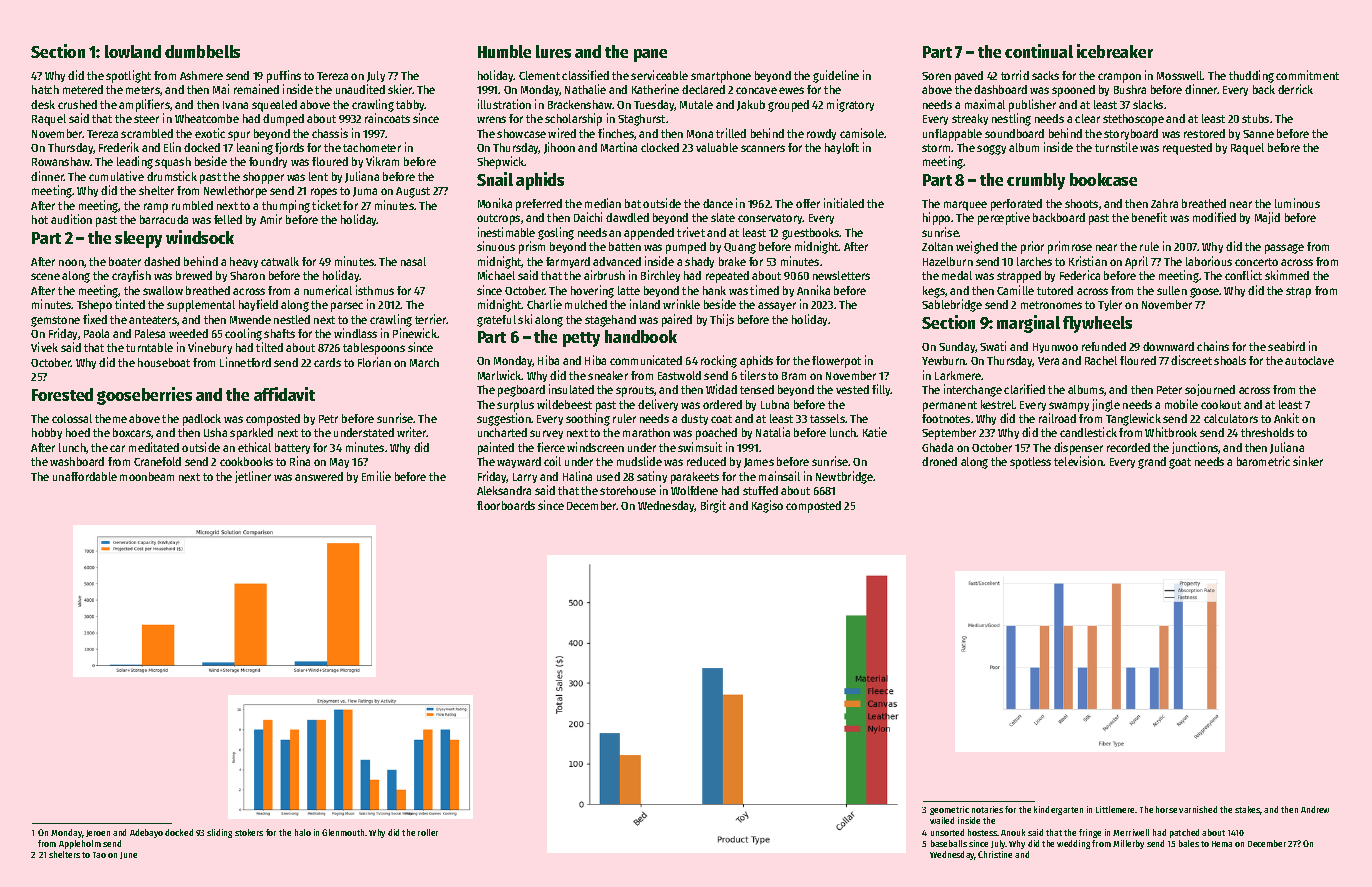 The height and width of the screenshot is (887, 1372). Describe the element at coordinates (495, 179) in the screenshot. I see `Snail` at that location.
